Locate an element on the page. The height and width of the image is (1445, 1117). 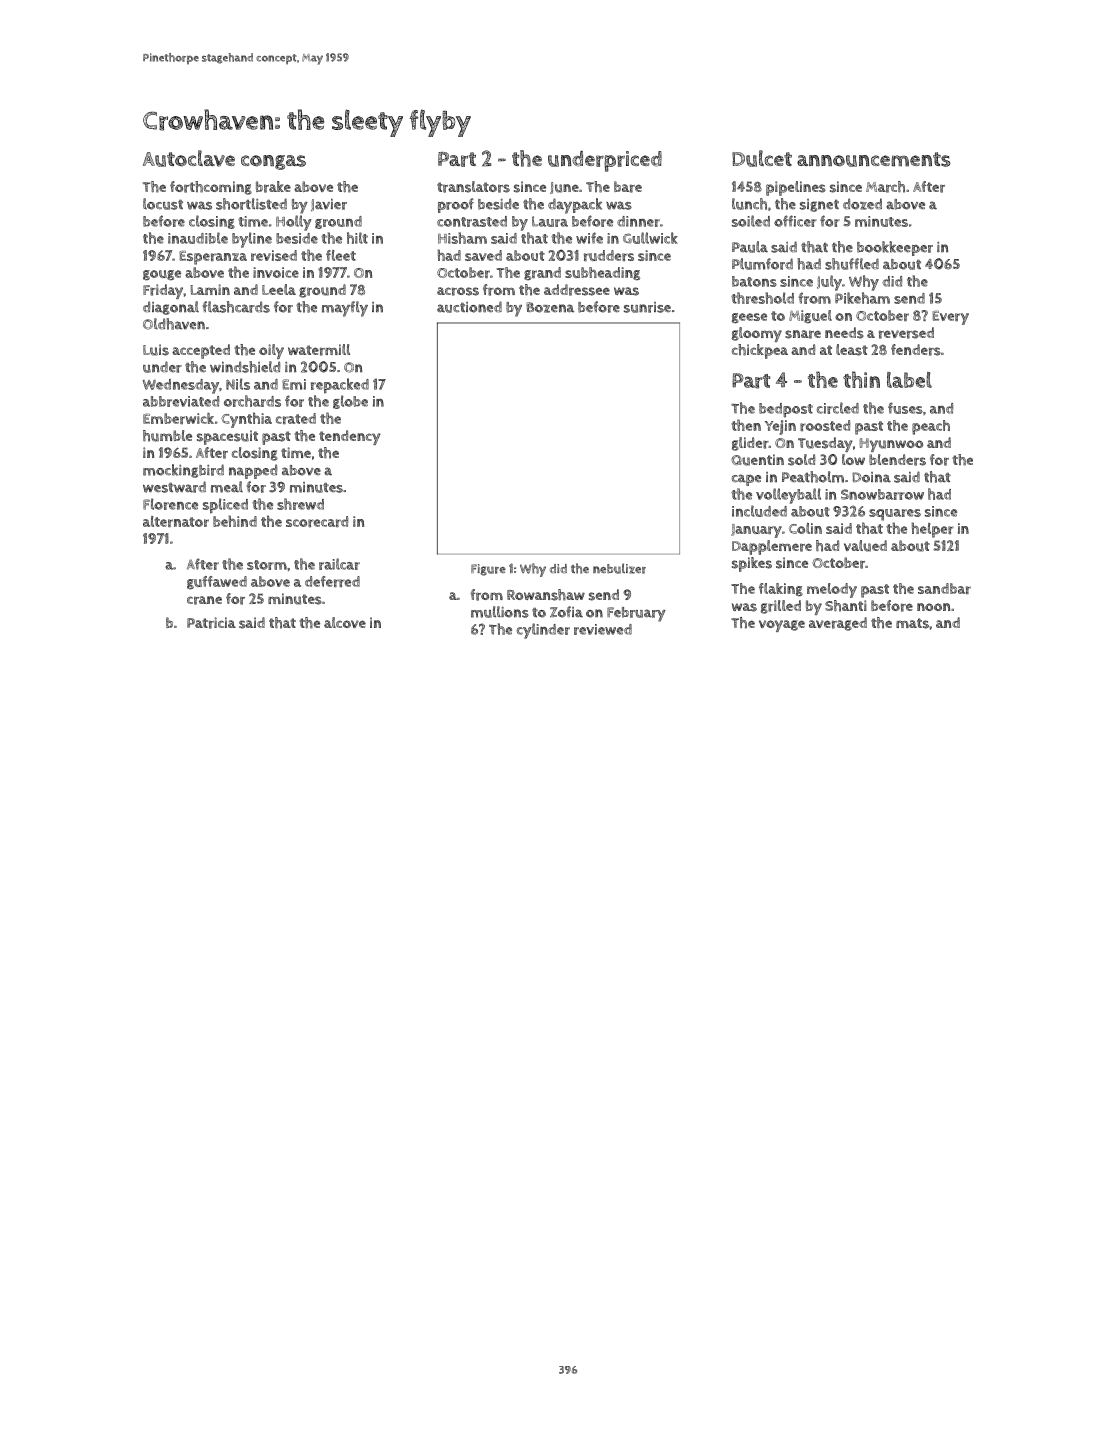
alcove is located at coordinates (345, 622).
